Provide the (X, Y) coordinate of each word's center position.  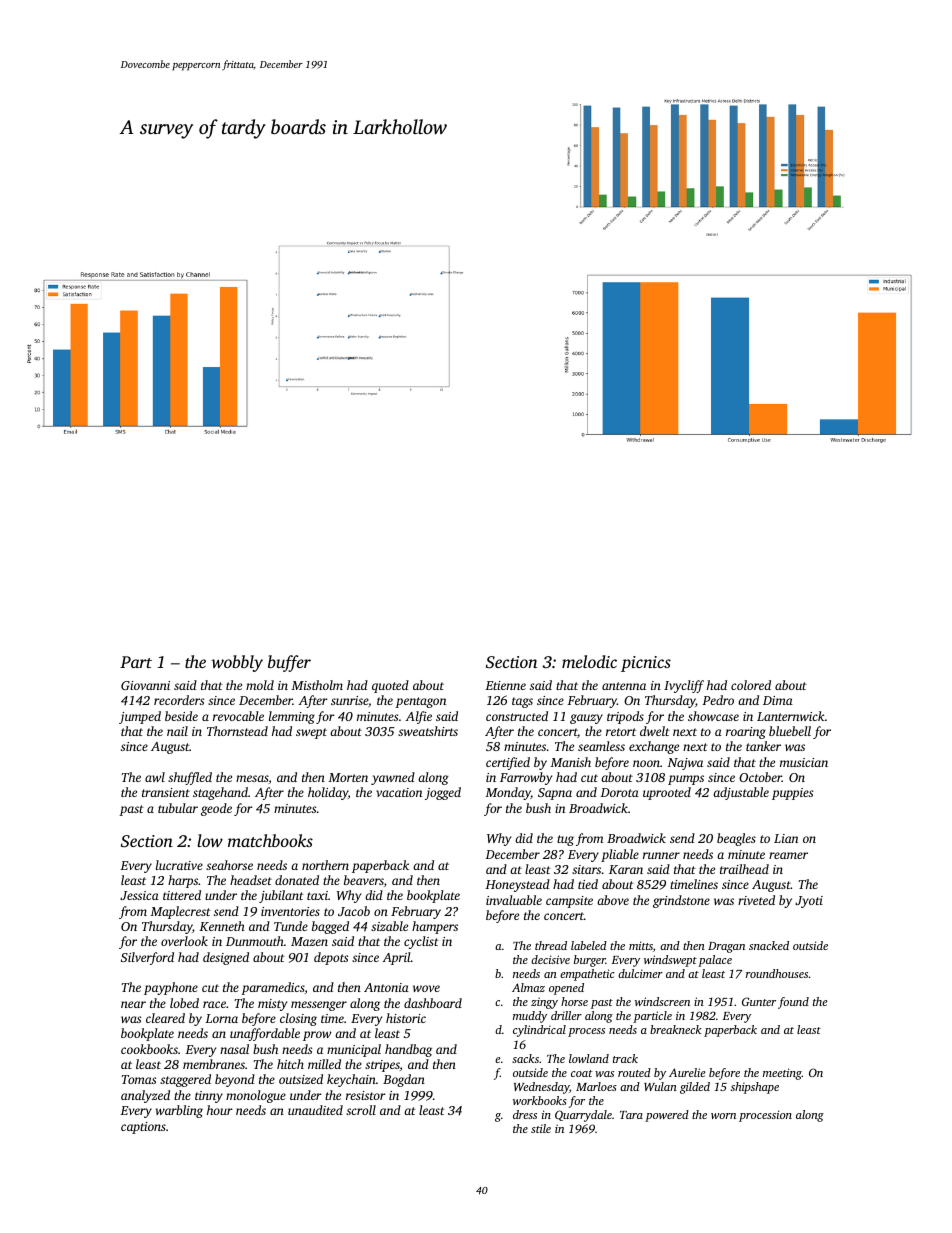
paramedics (273, 988)
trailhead (744, 869)
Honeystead (517, 885)
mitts (641, 945)
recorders (179, 700)
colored (751, 685)
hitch (290, 1064)
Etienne (505, 685)
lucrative (179, 865)
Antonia (386, 987)
